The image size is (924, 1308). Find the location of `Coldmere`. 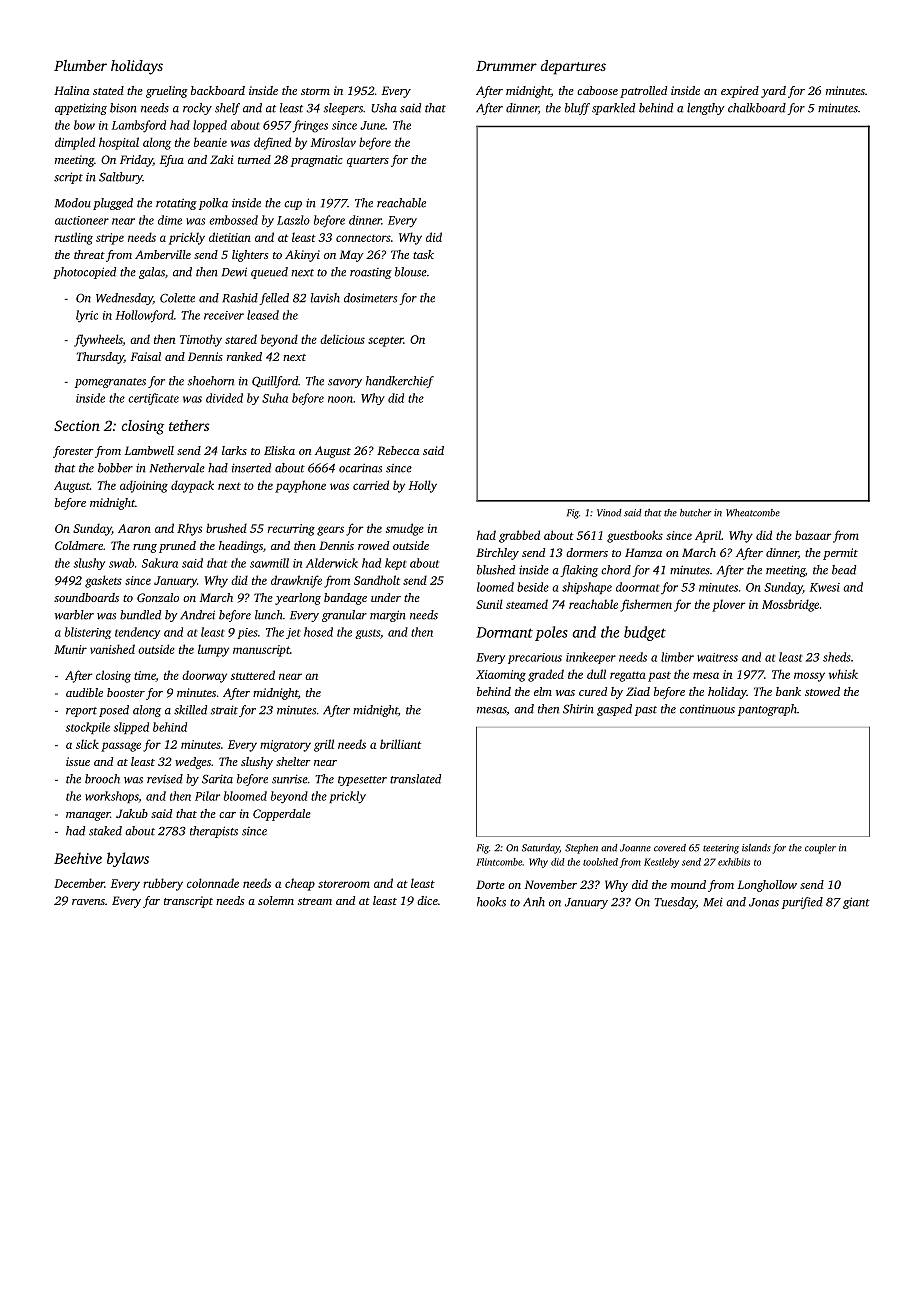

Coldmere is located at coordinates (79, 545).
